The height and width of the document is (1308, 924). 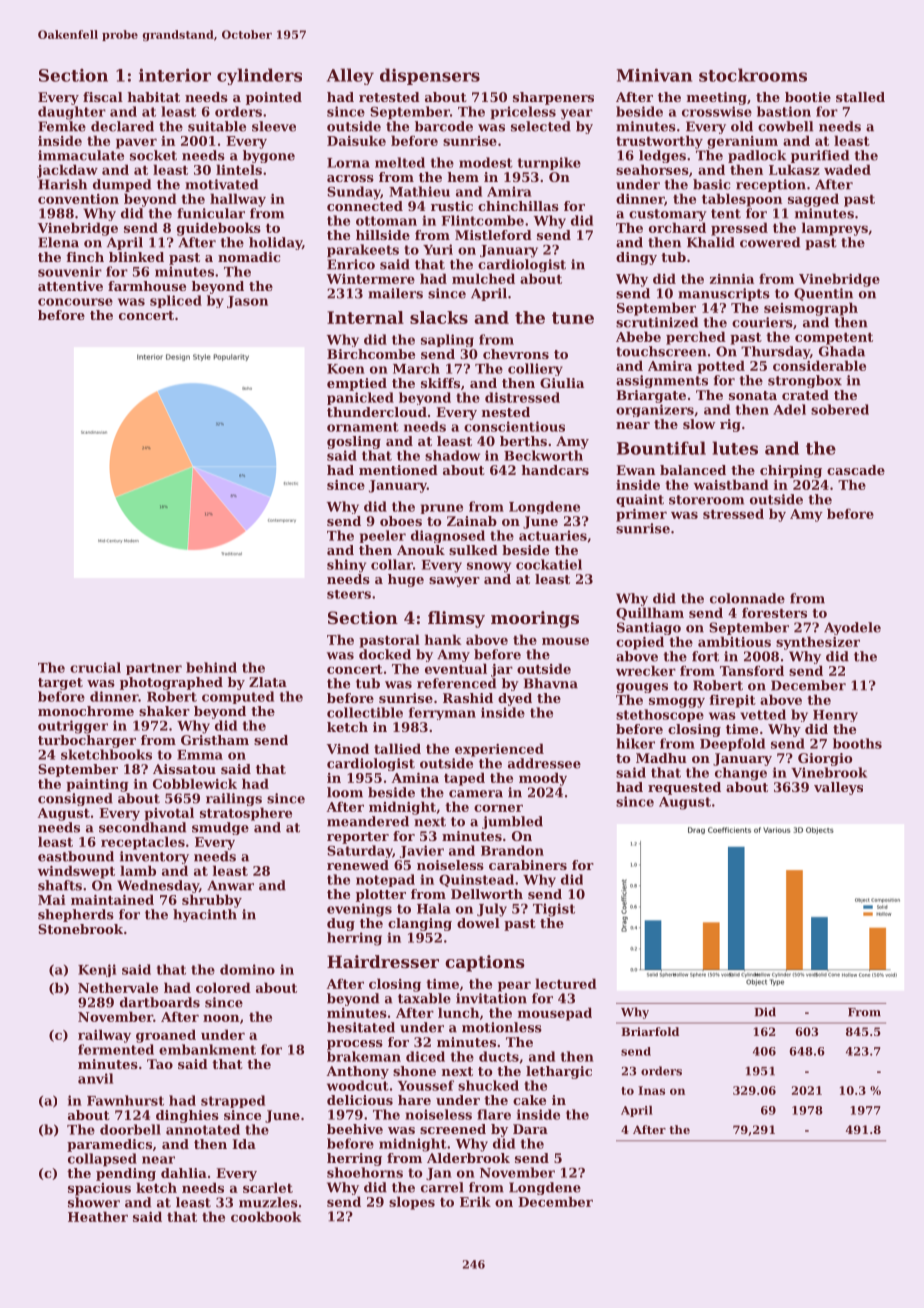 I want to click on Vinebrook, so click(x=829, y=772).
